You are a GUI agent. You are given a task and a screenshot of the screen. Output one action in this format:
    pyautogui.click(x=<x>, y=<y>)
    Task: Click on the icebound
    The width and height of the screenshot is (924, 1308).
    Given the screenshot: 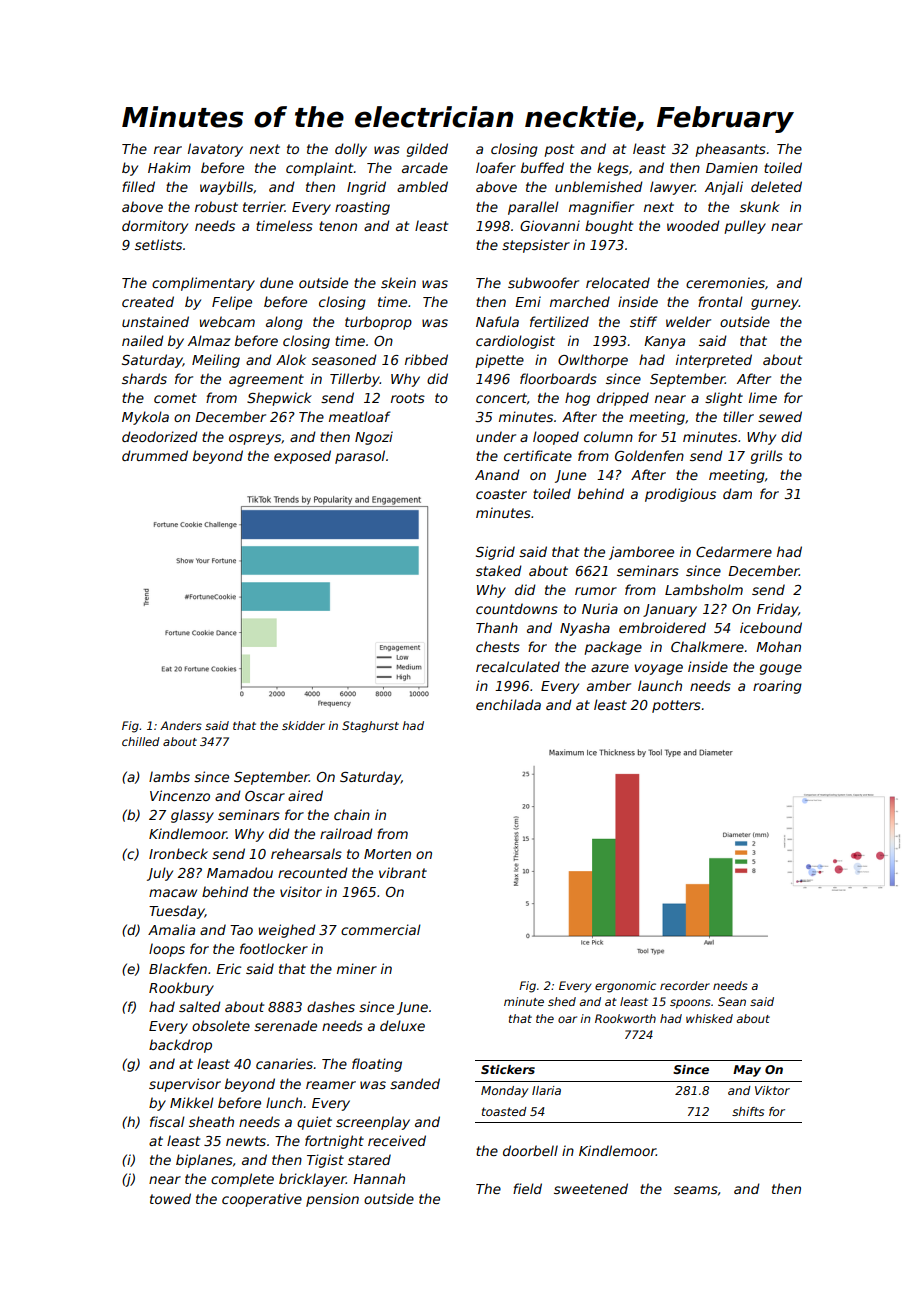 What is the action you would take?
    pyautogui.click(x=771, y=627)
